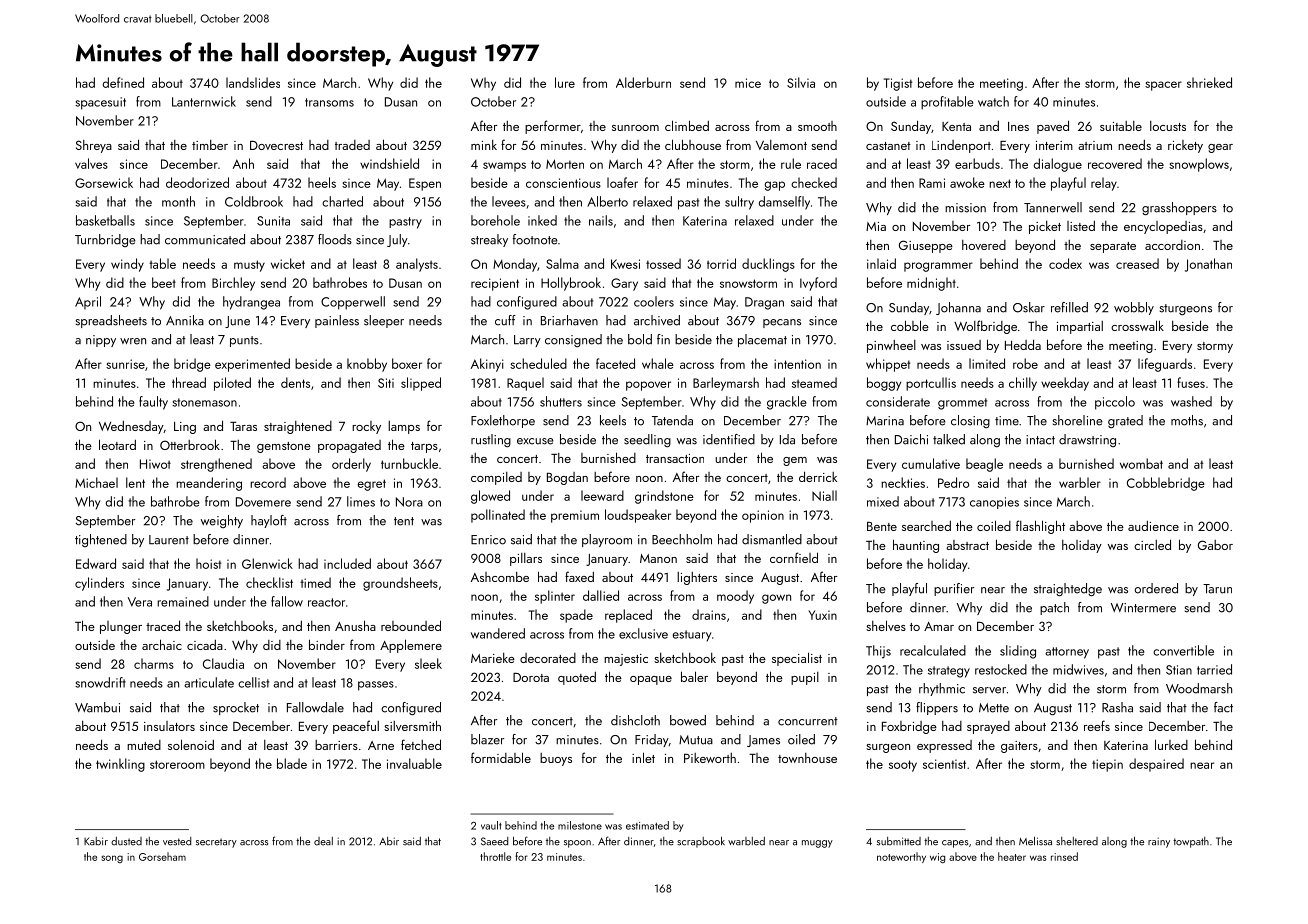 This document has height=924, width=1308. What do you see at coordinates (112, 859) in the document?
I see `song` at bounding box center [112, 859].
